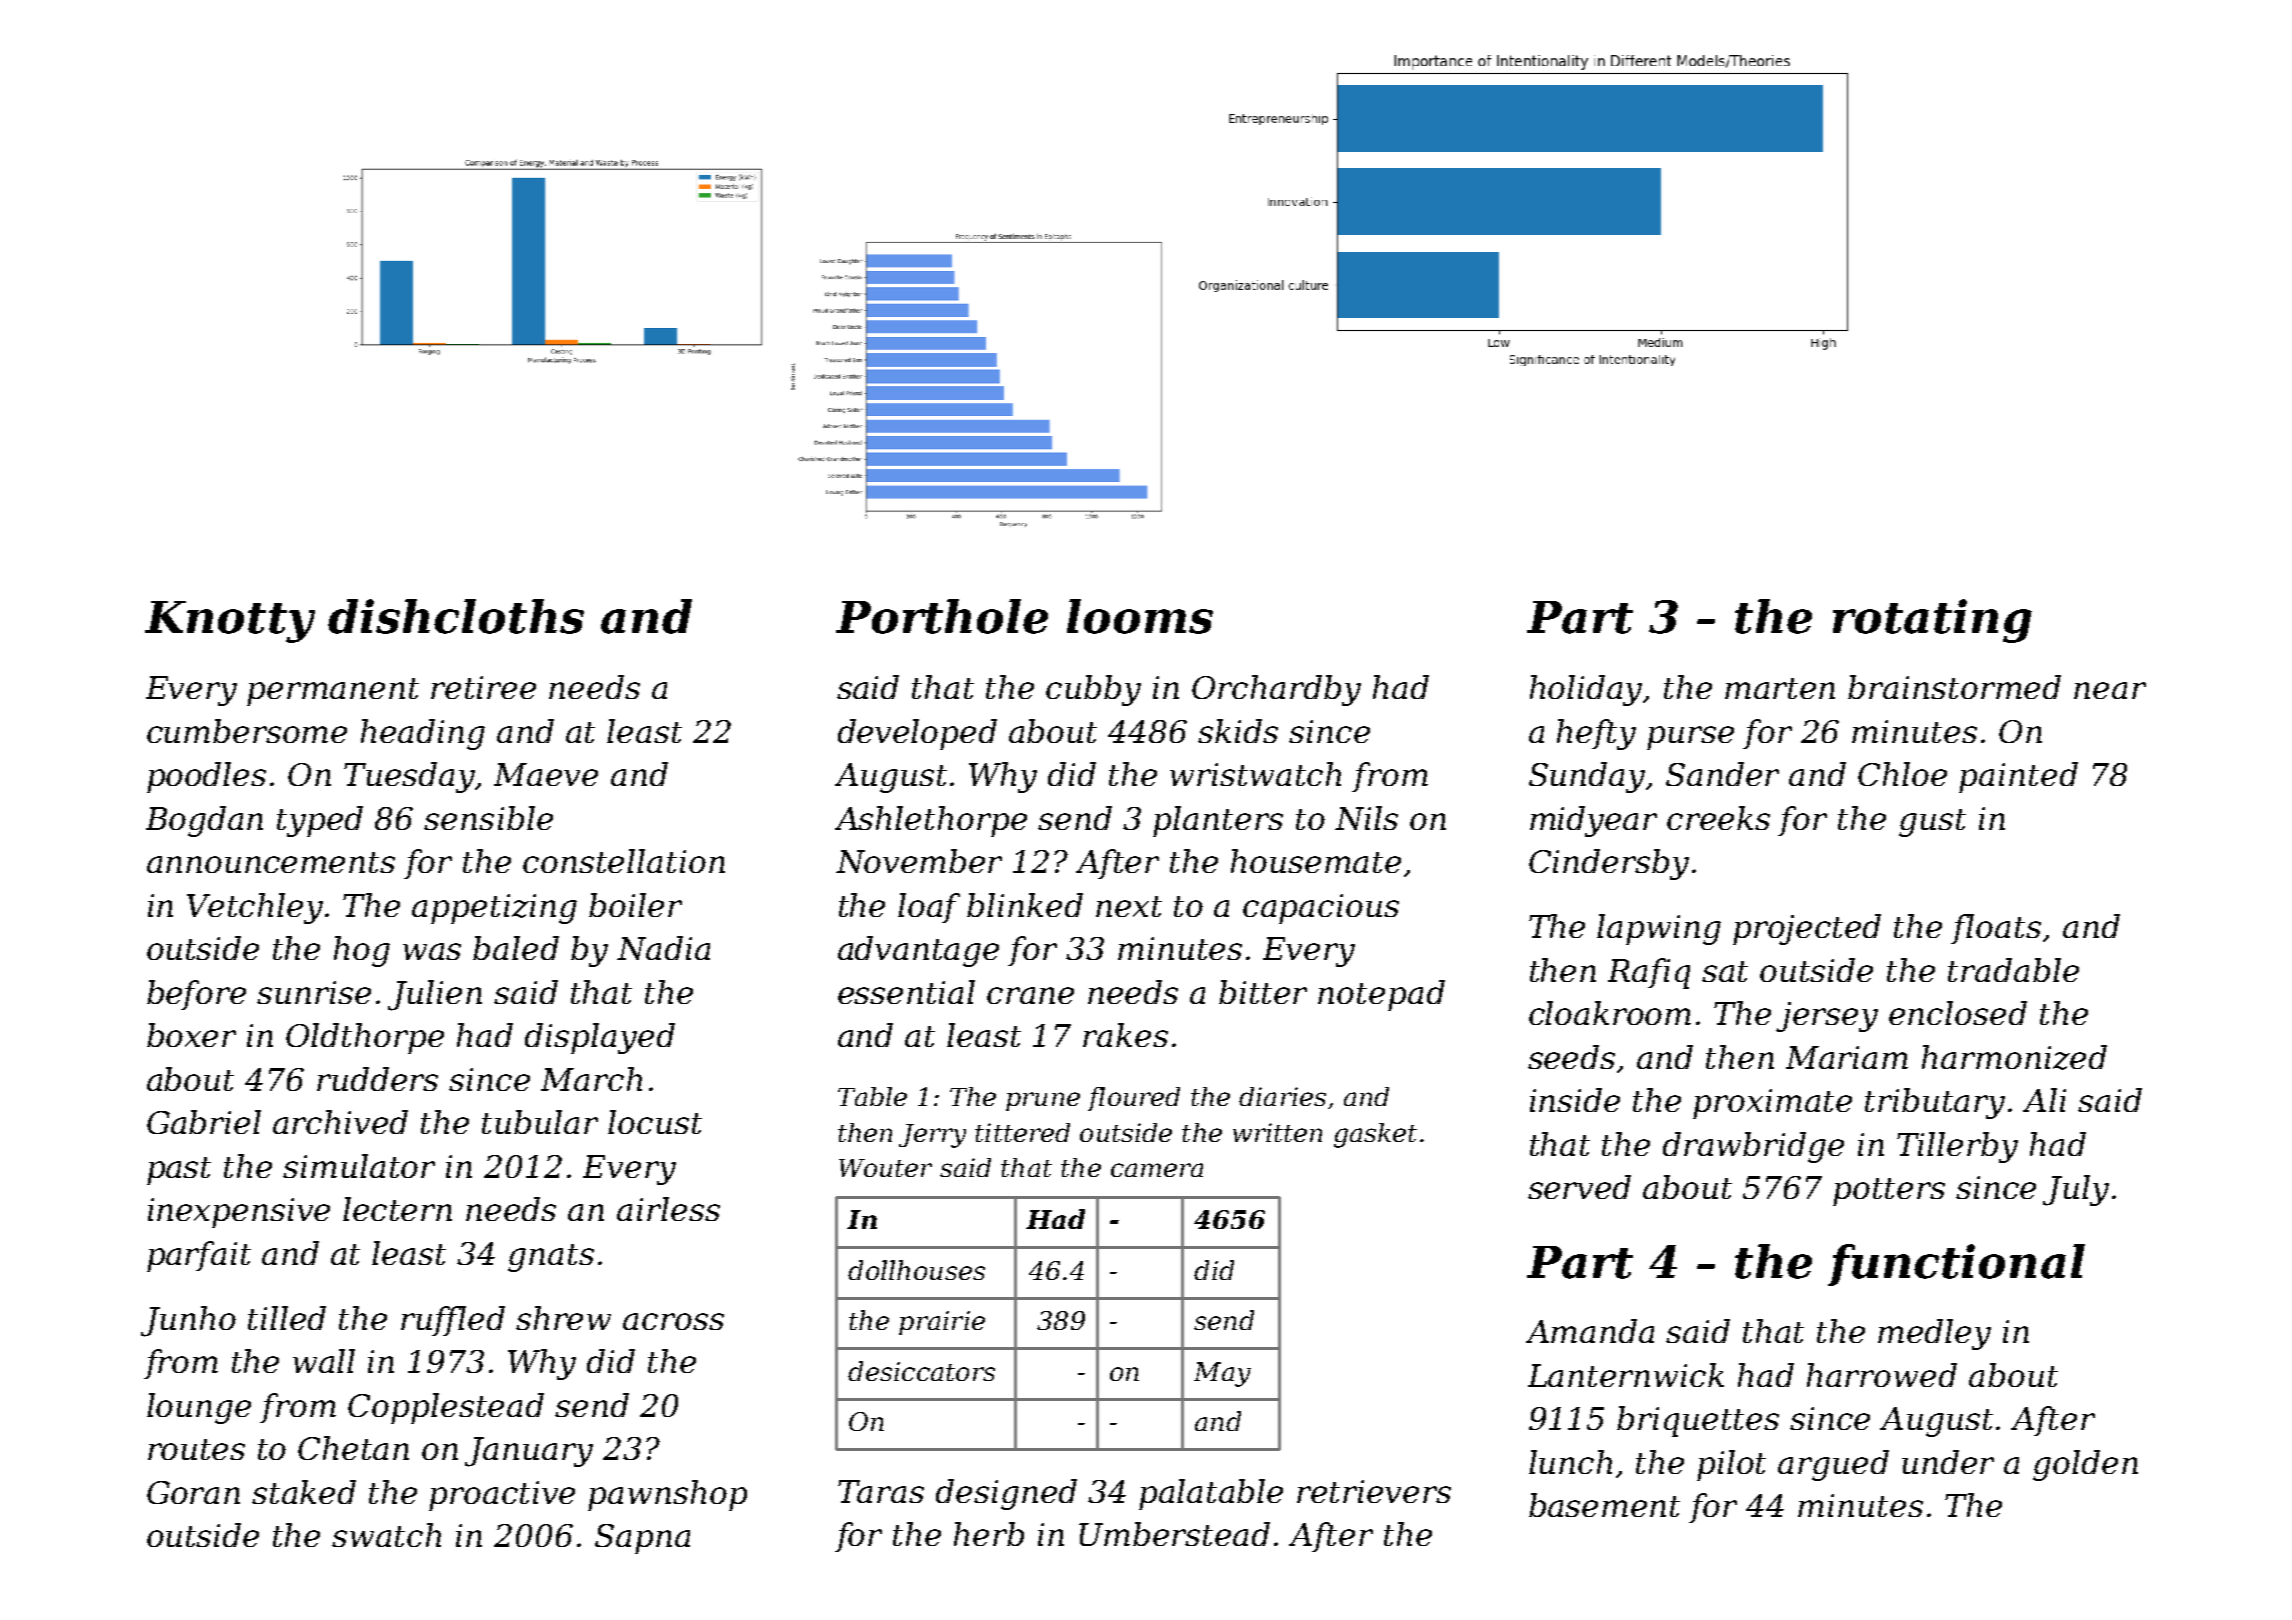  What do you see at coordinates (483, 687) in the screenshot?
I see `retiree` at bounding box center [483, 687].
